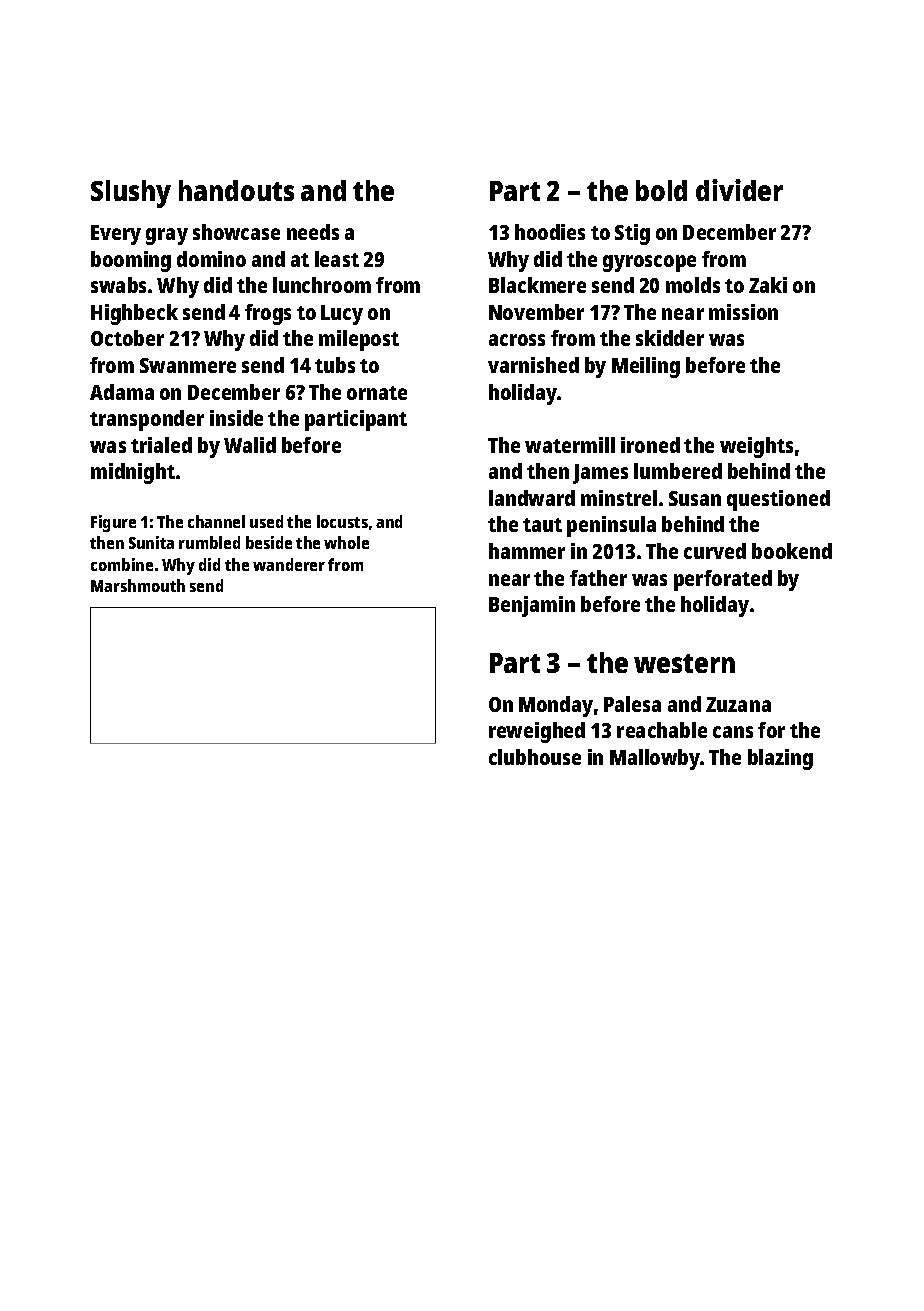  Describe the element at coordinates (723, 580) in the screenshot. I see `perforated` at that location.
